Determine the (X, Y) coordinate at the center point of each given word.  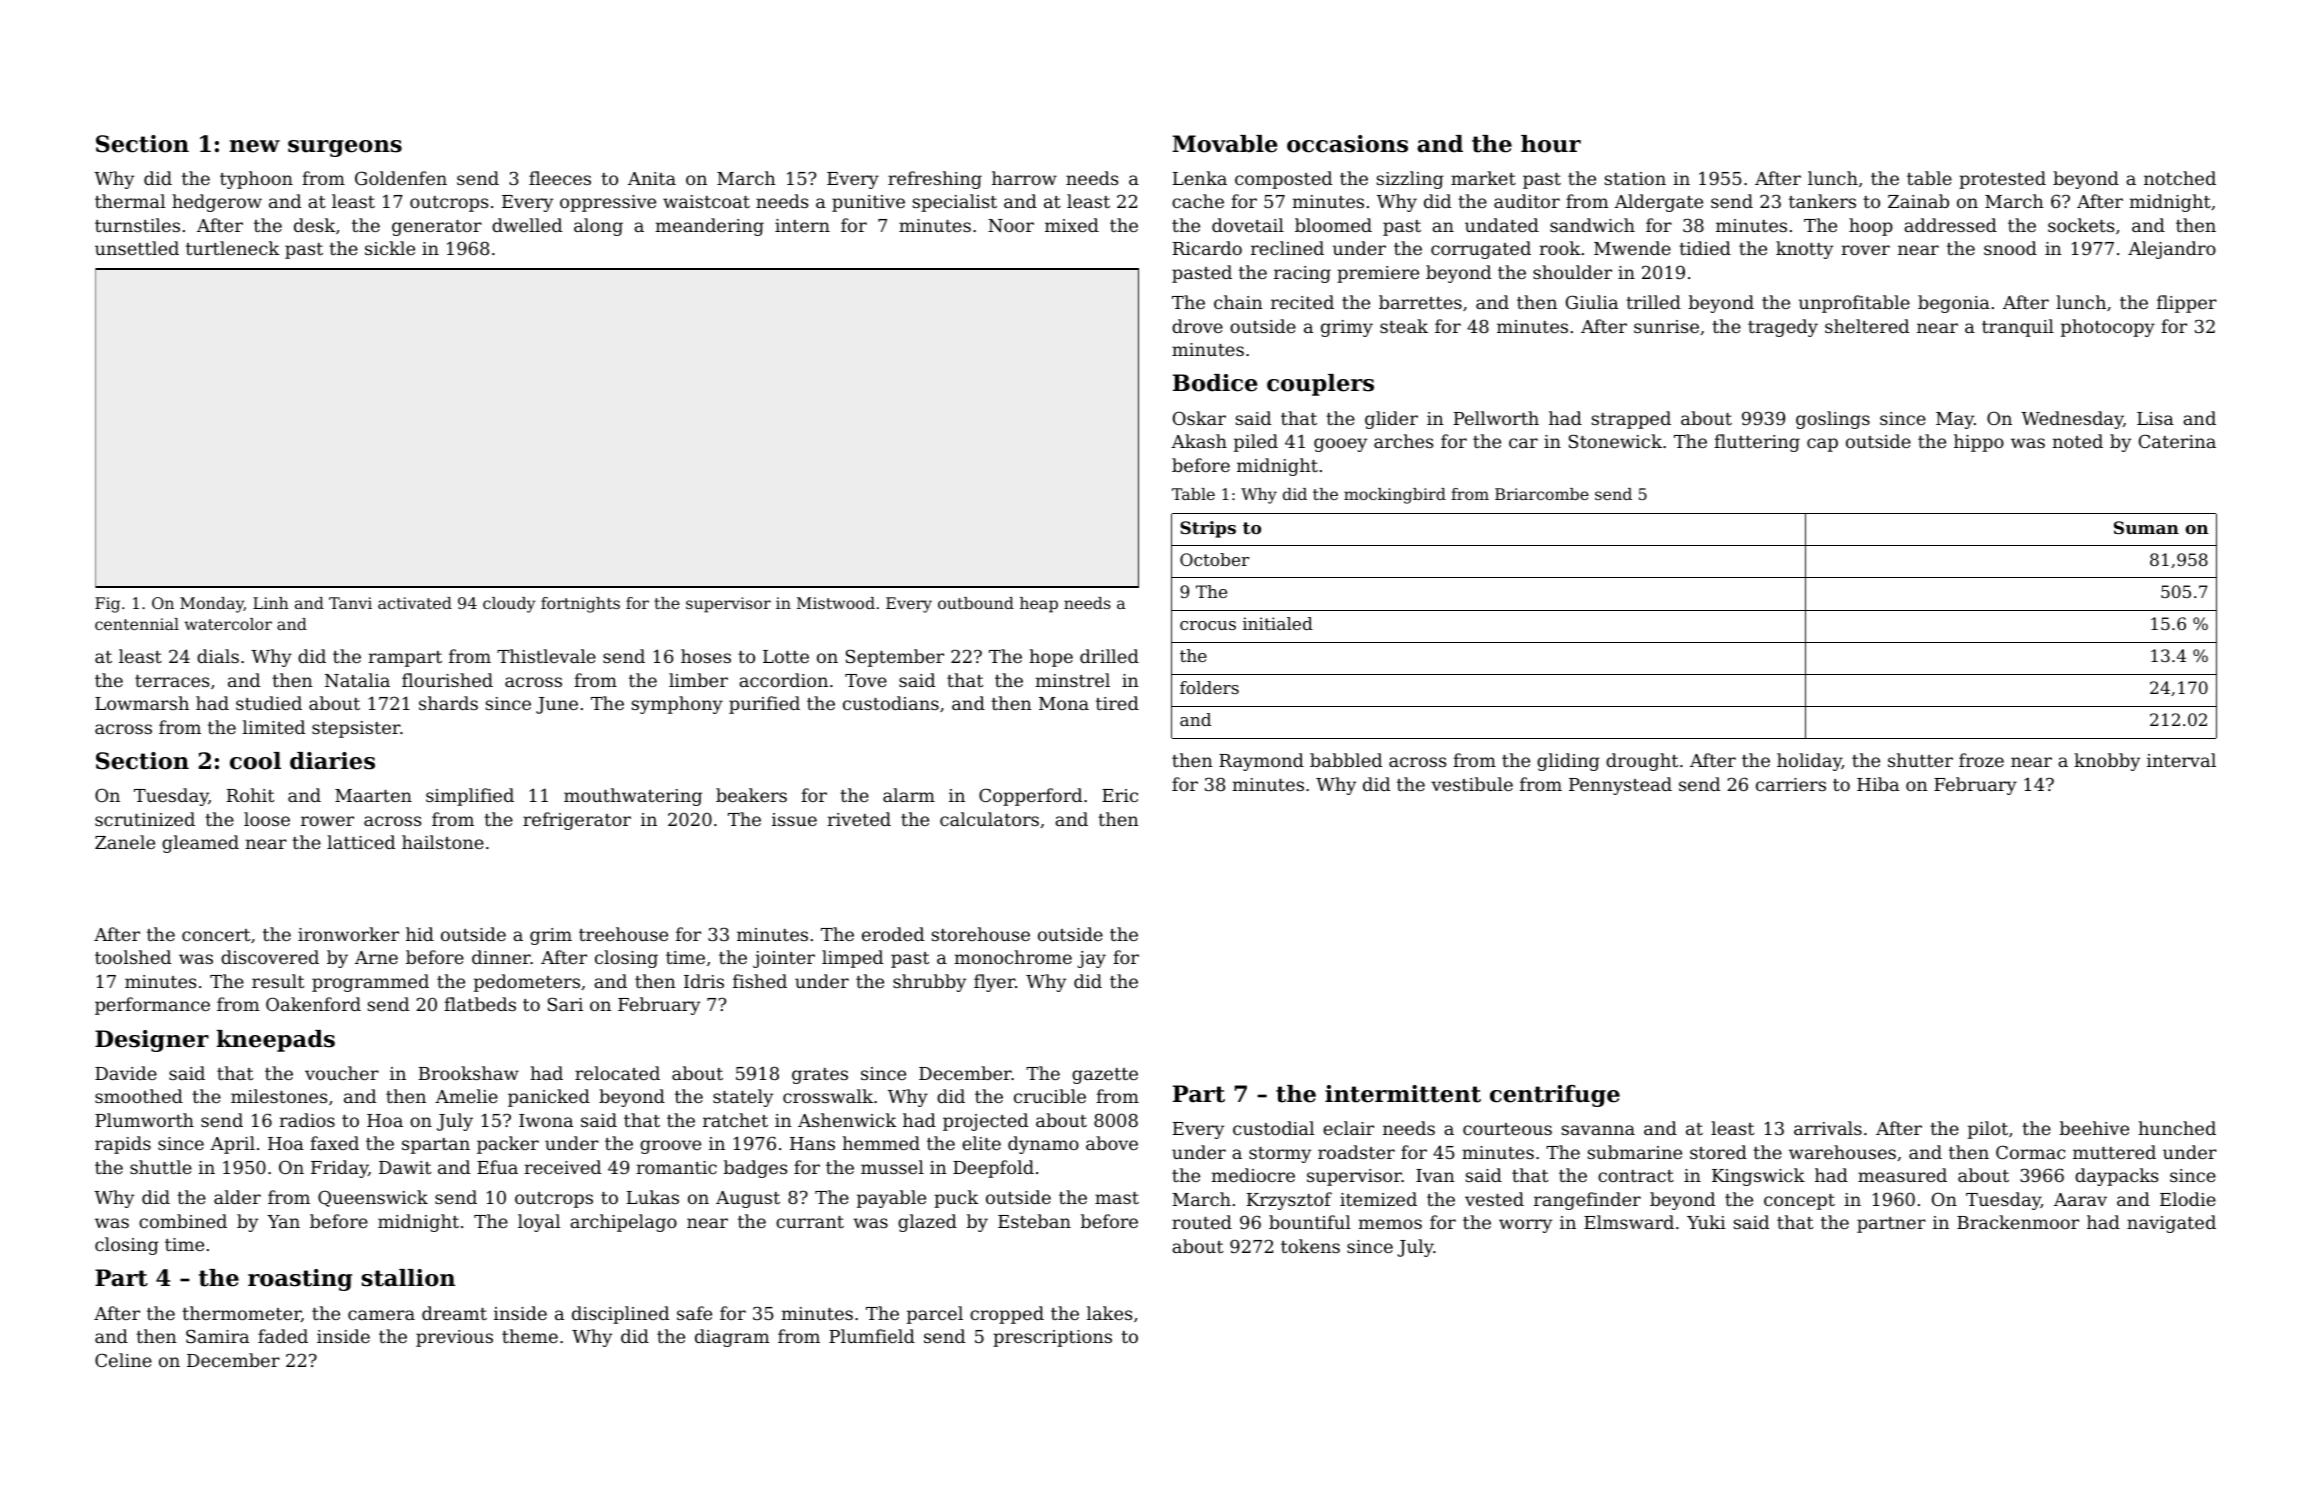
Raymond (1261, 762)
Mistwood (836, 603)
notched (2180, 178)
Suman (2146, 527)
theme (530, 1336)
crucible (1050, 1096)
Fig (107, 605)
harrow (1024, 178)
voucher (342, 1073)
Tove (866, 680)
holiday (1809, 762)
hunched (2177, 1128)
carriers (1791, 784)
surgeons (345, 148)
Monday (212, 605)
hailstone (443, 842)
